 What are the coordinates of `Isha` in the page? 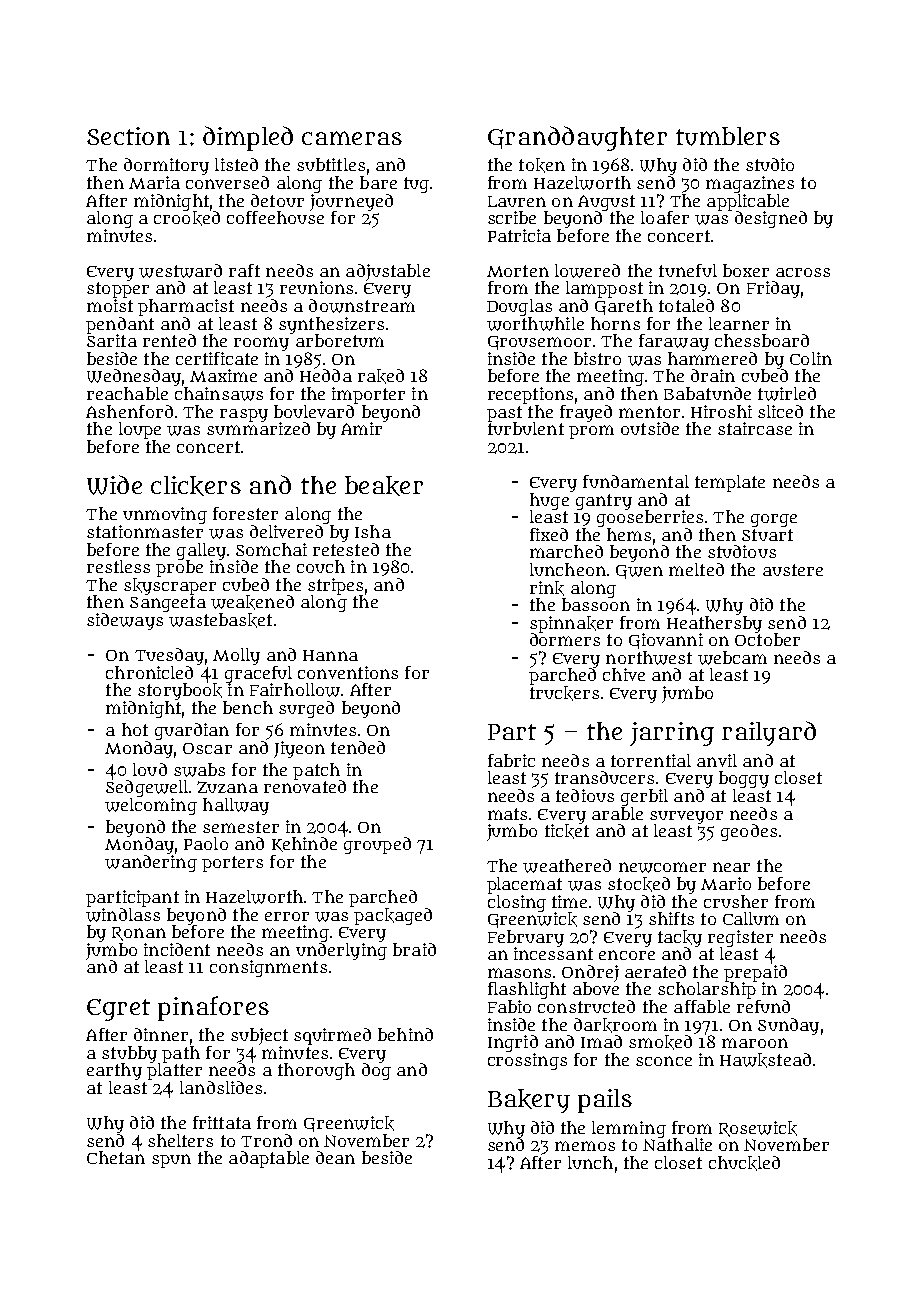 It's located at (373, 531).
